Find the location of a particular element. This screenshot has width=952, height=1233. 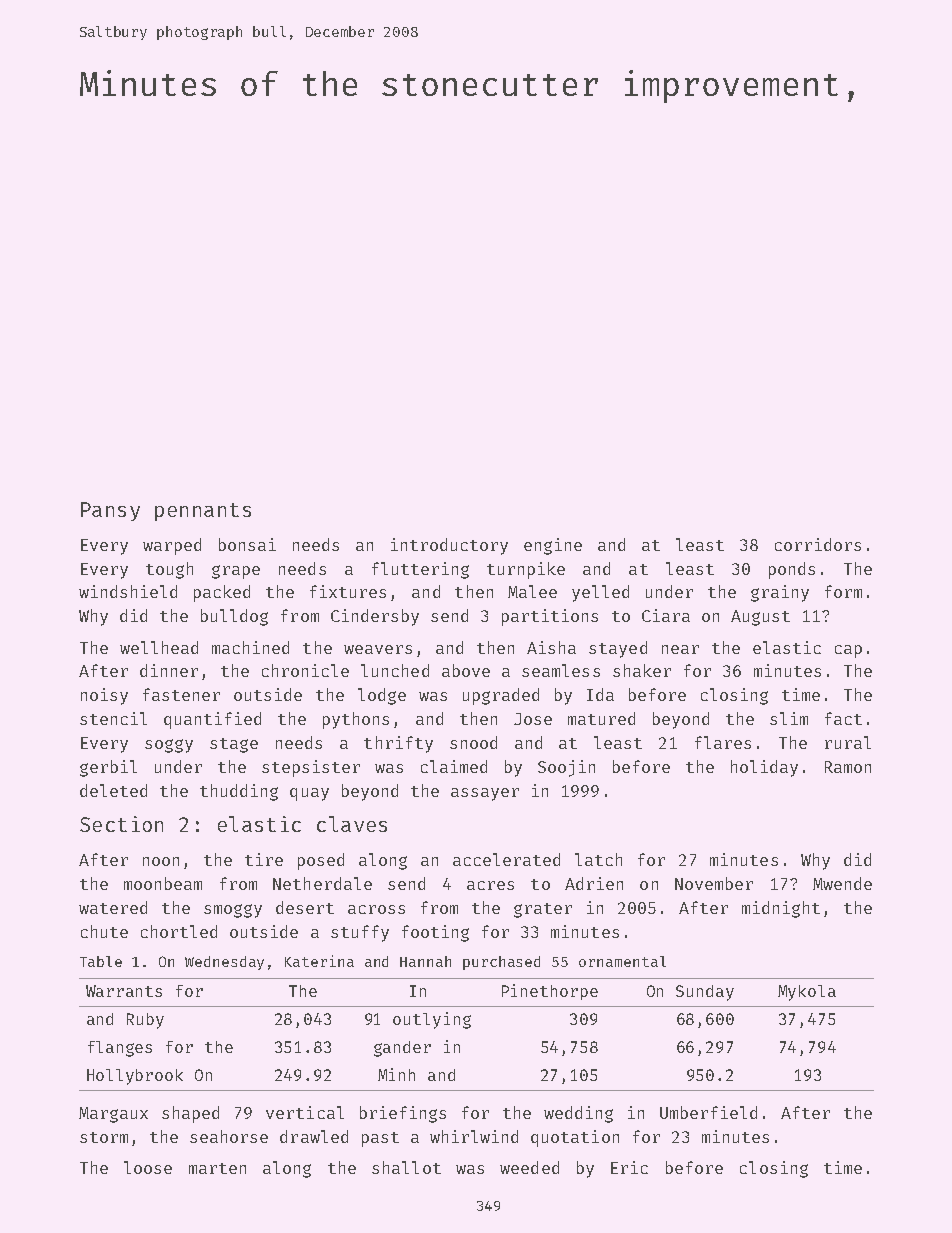

corridors is located at coordinates (818, 544).
